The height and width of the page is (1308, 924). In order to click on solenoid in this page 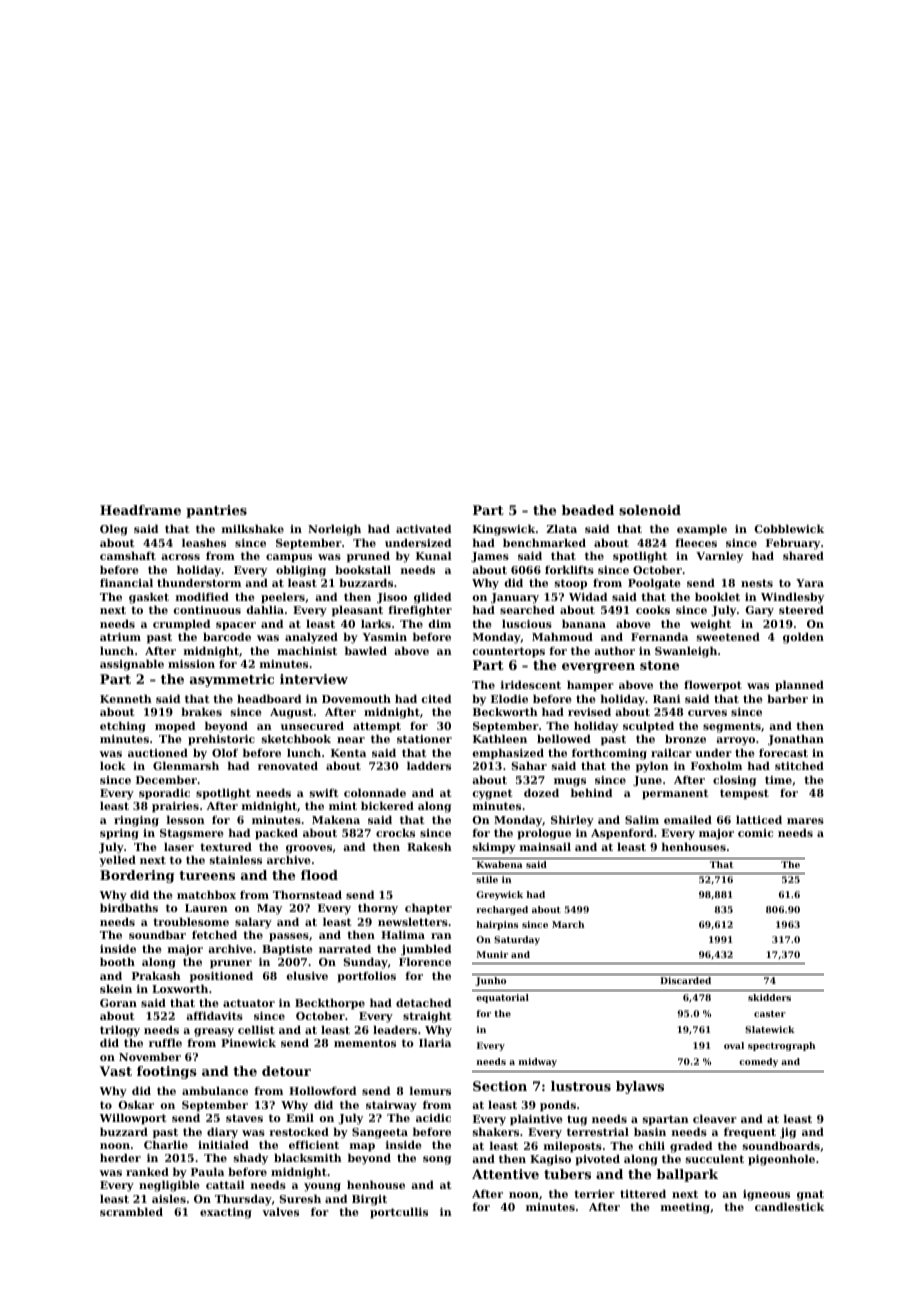, I will do `click(650, 510)`.
